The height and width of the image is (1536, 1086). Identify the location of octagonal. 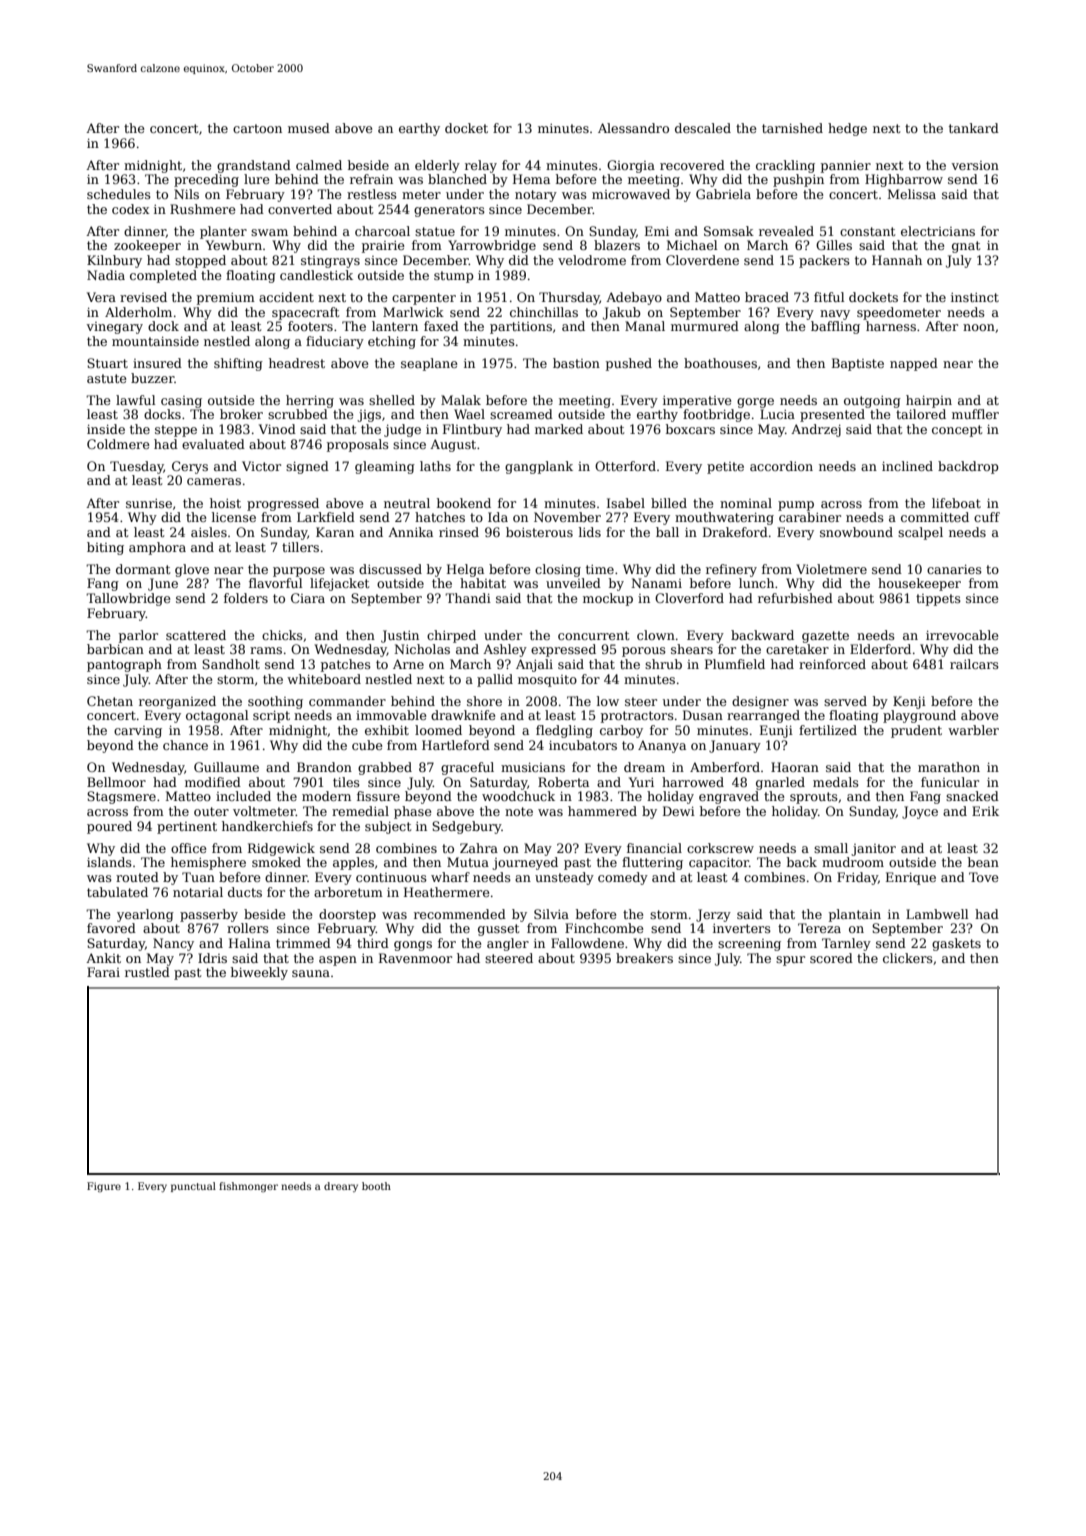
(217, 716).
